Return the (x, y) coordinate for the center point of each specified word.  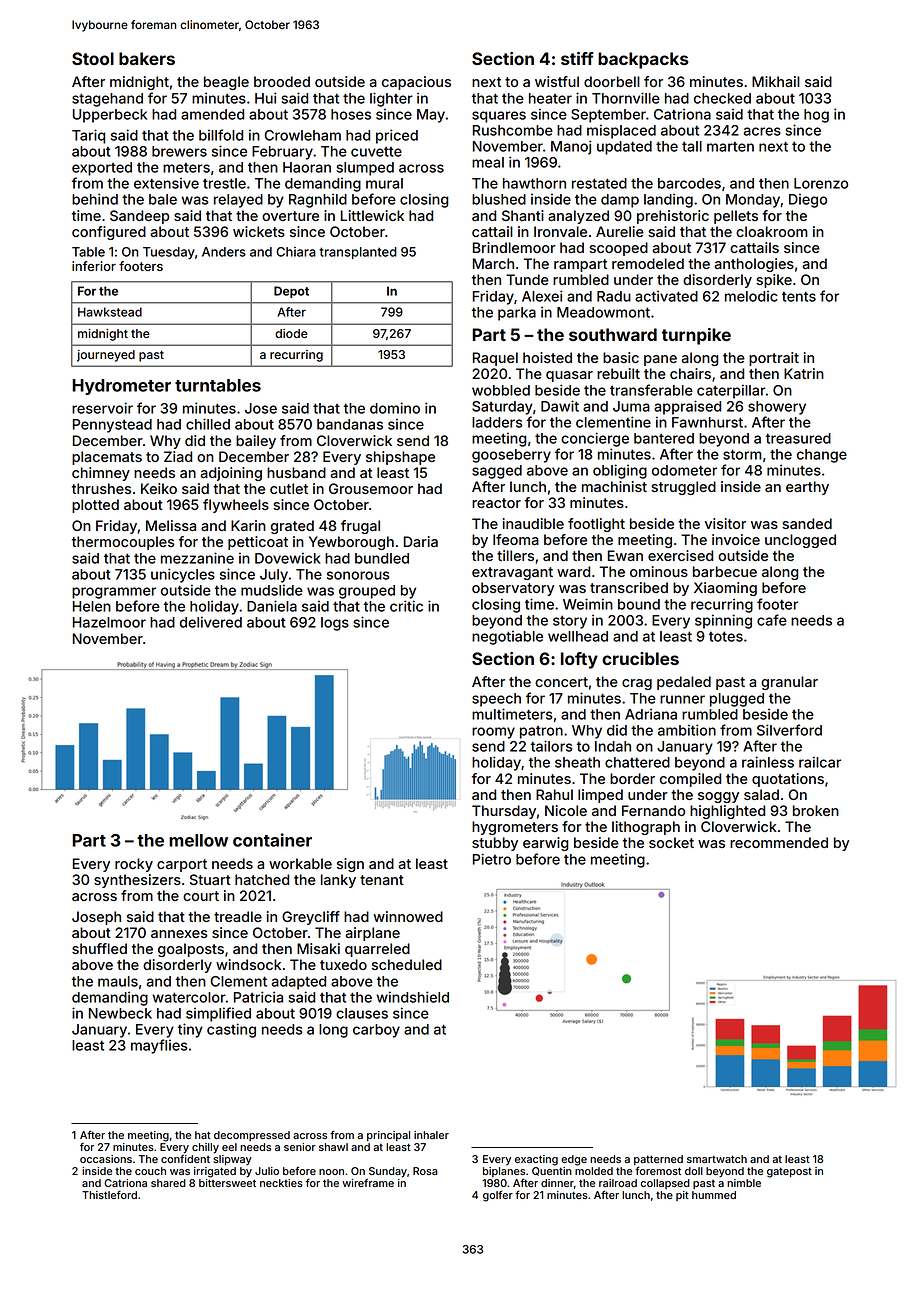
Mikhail (776, 81)
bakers (147, 58)
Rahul (554, 794)
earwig (545, 844)
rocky (134, 865)
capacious (416, 83)
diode (291, 333)
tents (799, 296)
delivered (211, 622)
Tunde (527, 279)
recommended (779, 842)
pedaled (684, 683)
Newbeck (120, 1013)
